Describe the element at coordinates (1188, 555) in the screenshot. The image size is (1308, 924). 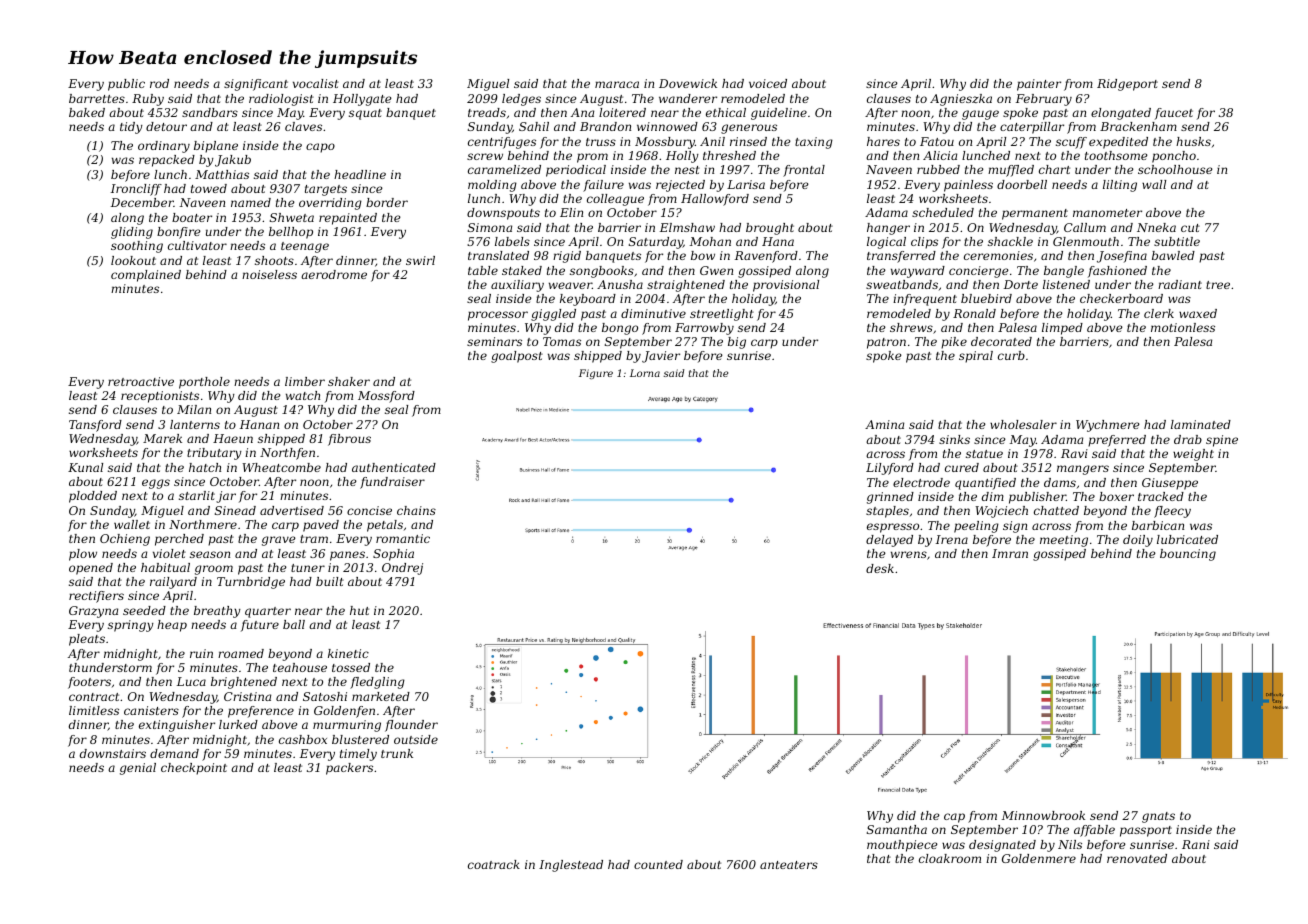
I see `bouncing` at that location.
